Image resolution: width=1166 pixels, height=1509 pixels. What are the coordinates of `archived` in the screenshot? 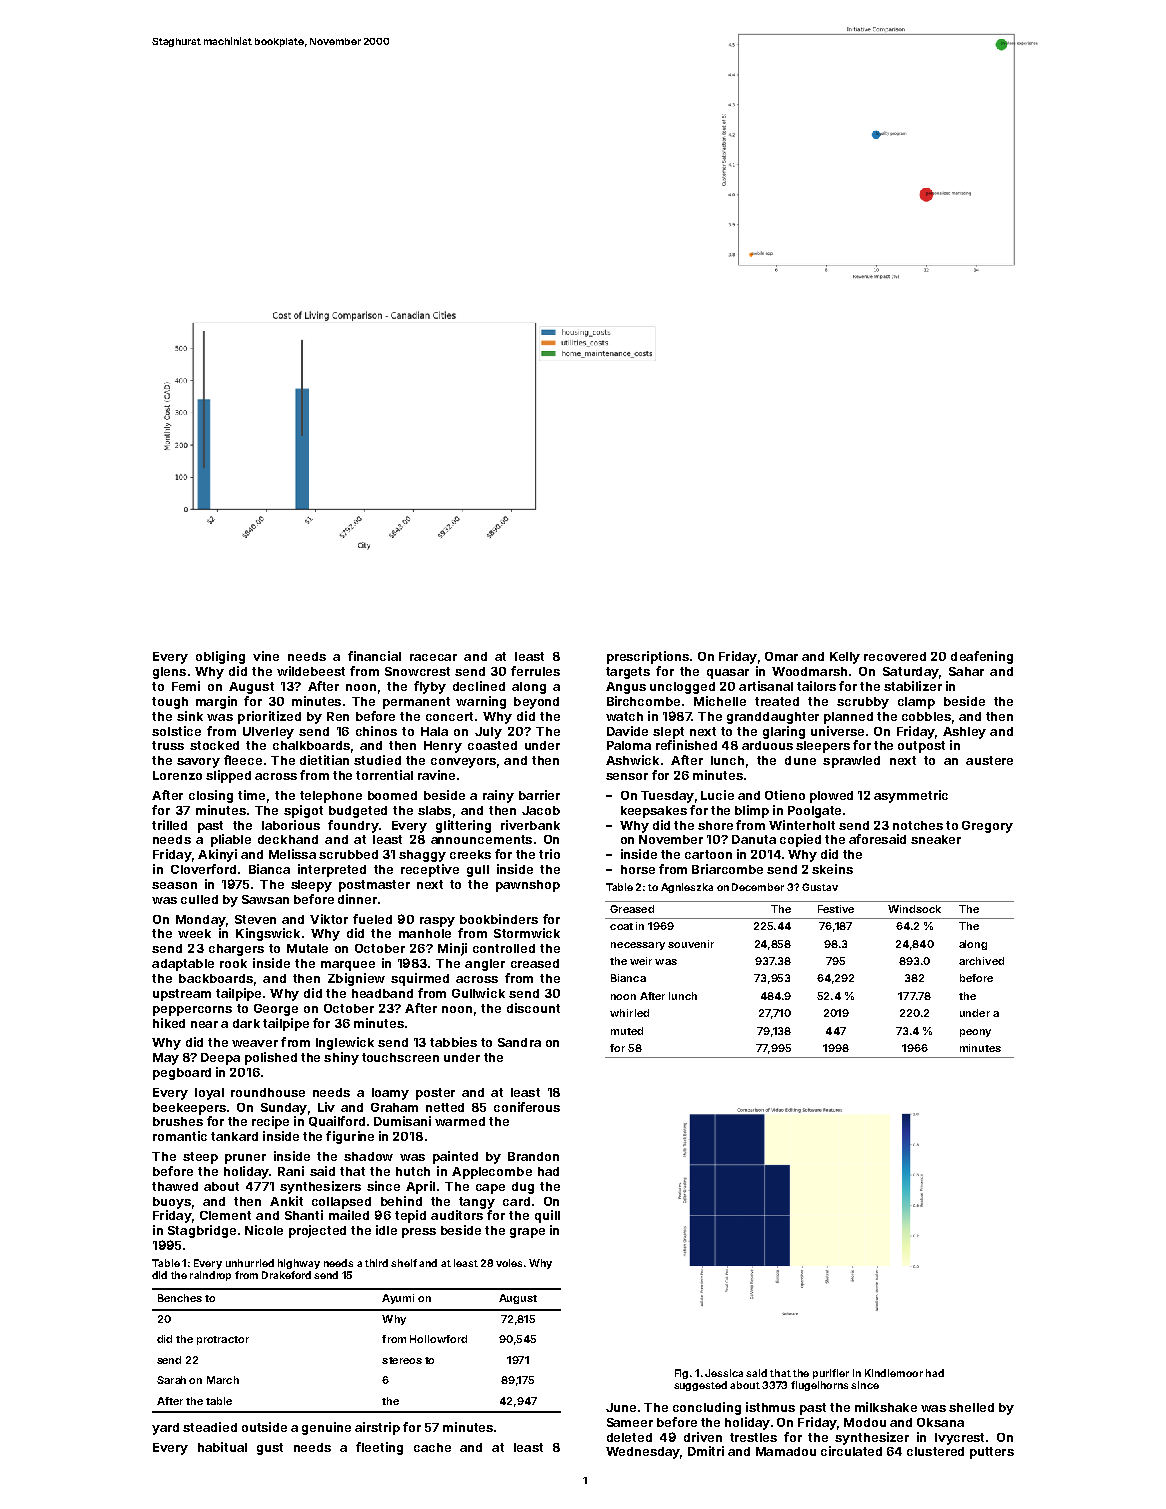 It's located at (981, 961).
